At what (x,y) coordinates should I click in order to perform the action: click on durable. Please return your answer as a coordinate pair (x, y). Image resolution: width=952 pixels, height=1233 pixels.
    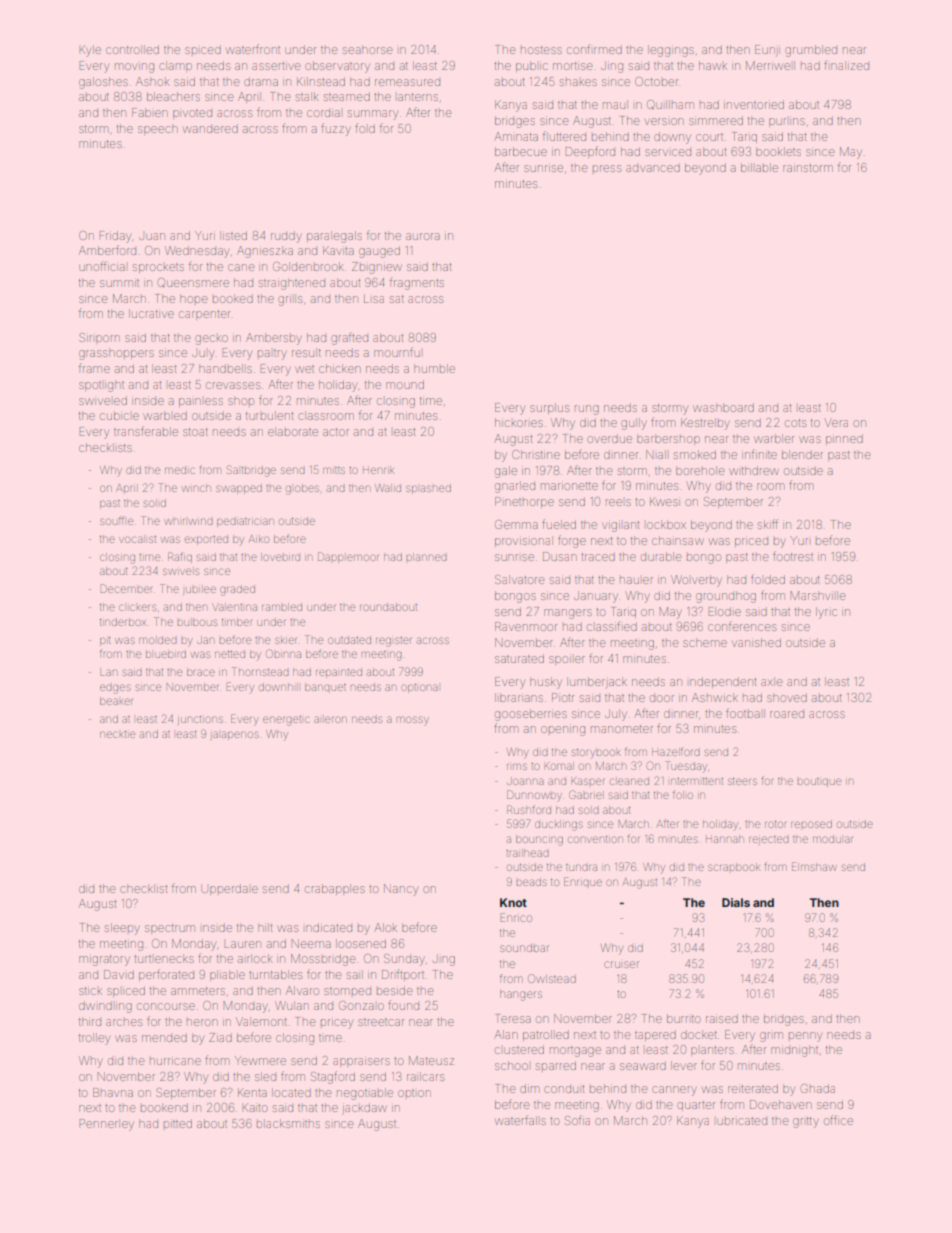
    Looking at the image, I should click on (661, 556).
